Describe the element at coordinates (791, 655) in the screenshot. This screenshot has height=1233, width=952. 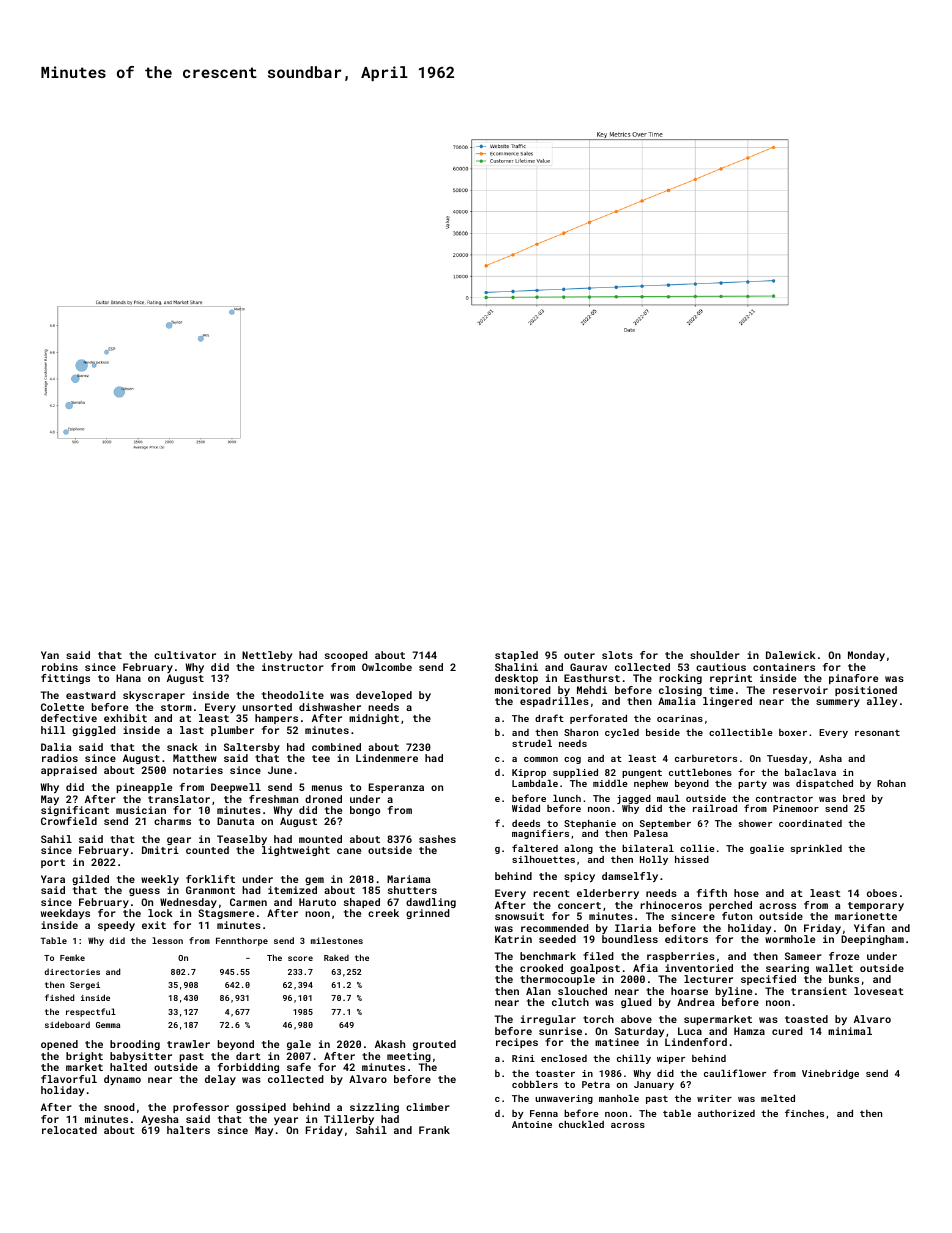
I see `Dalewick` at that location.
